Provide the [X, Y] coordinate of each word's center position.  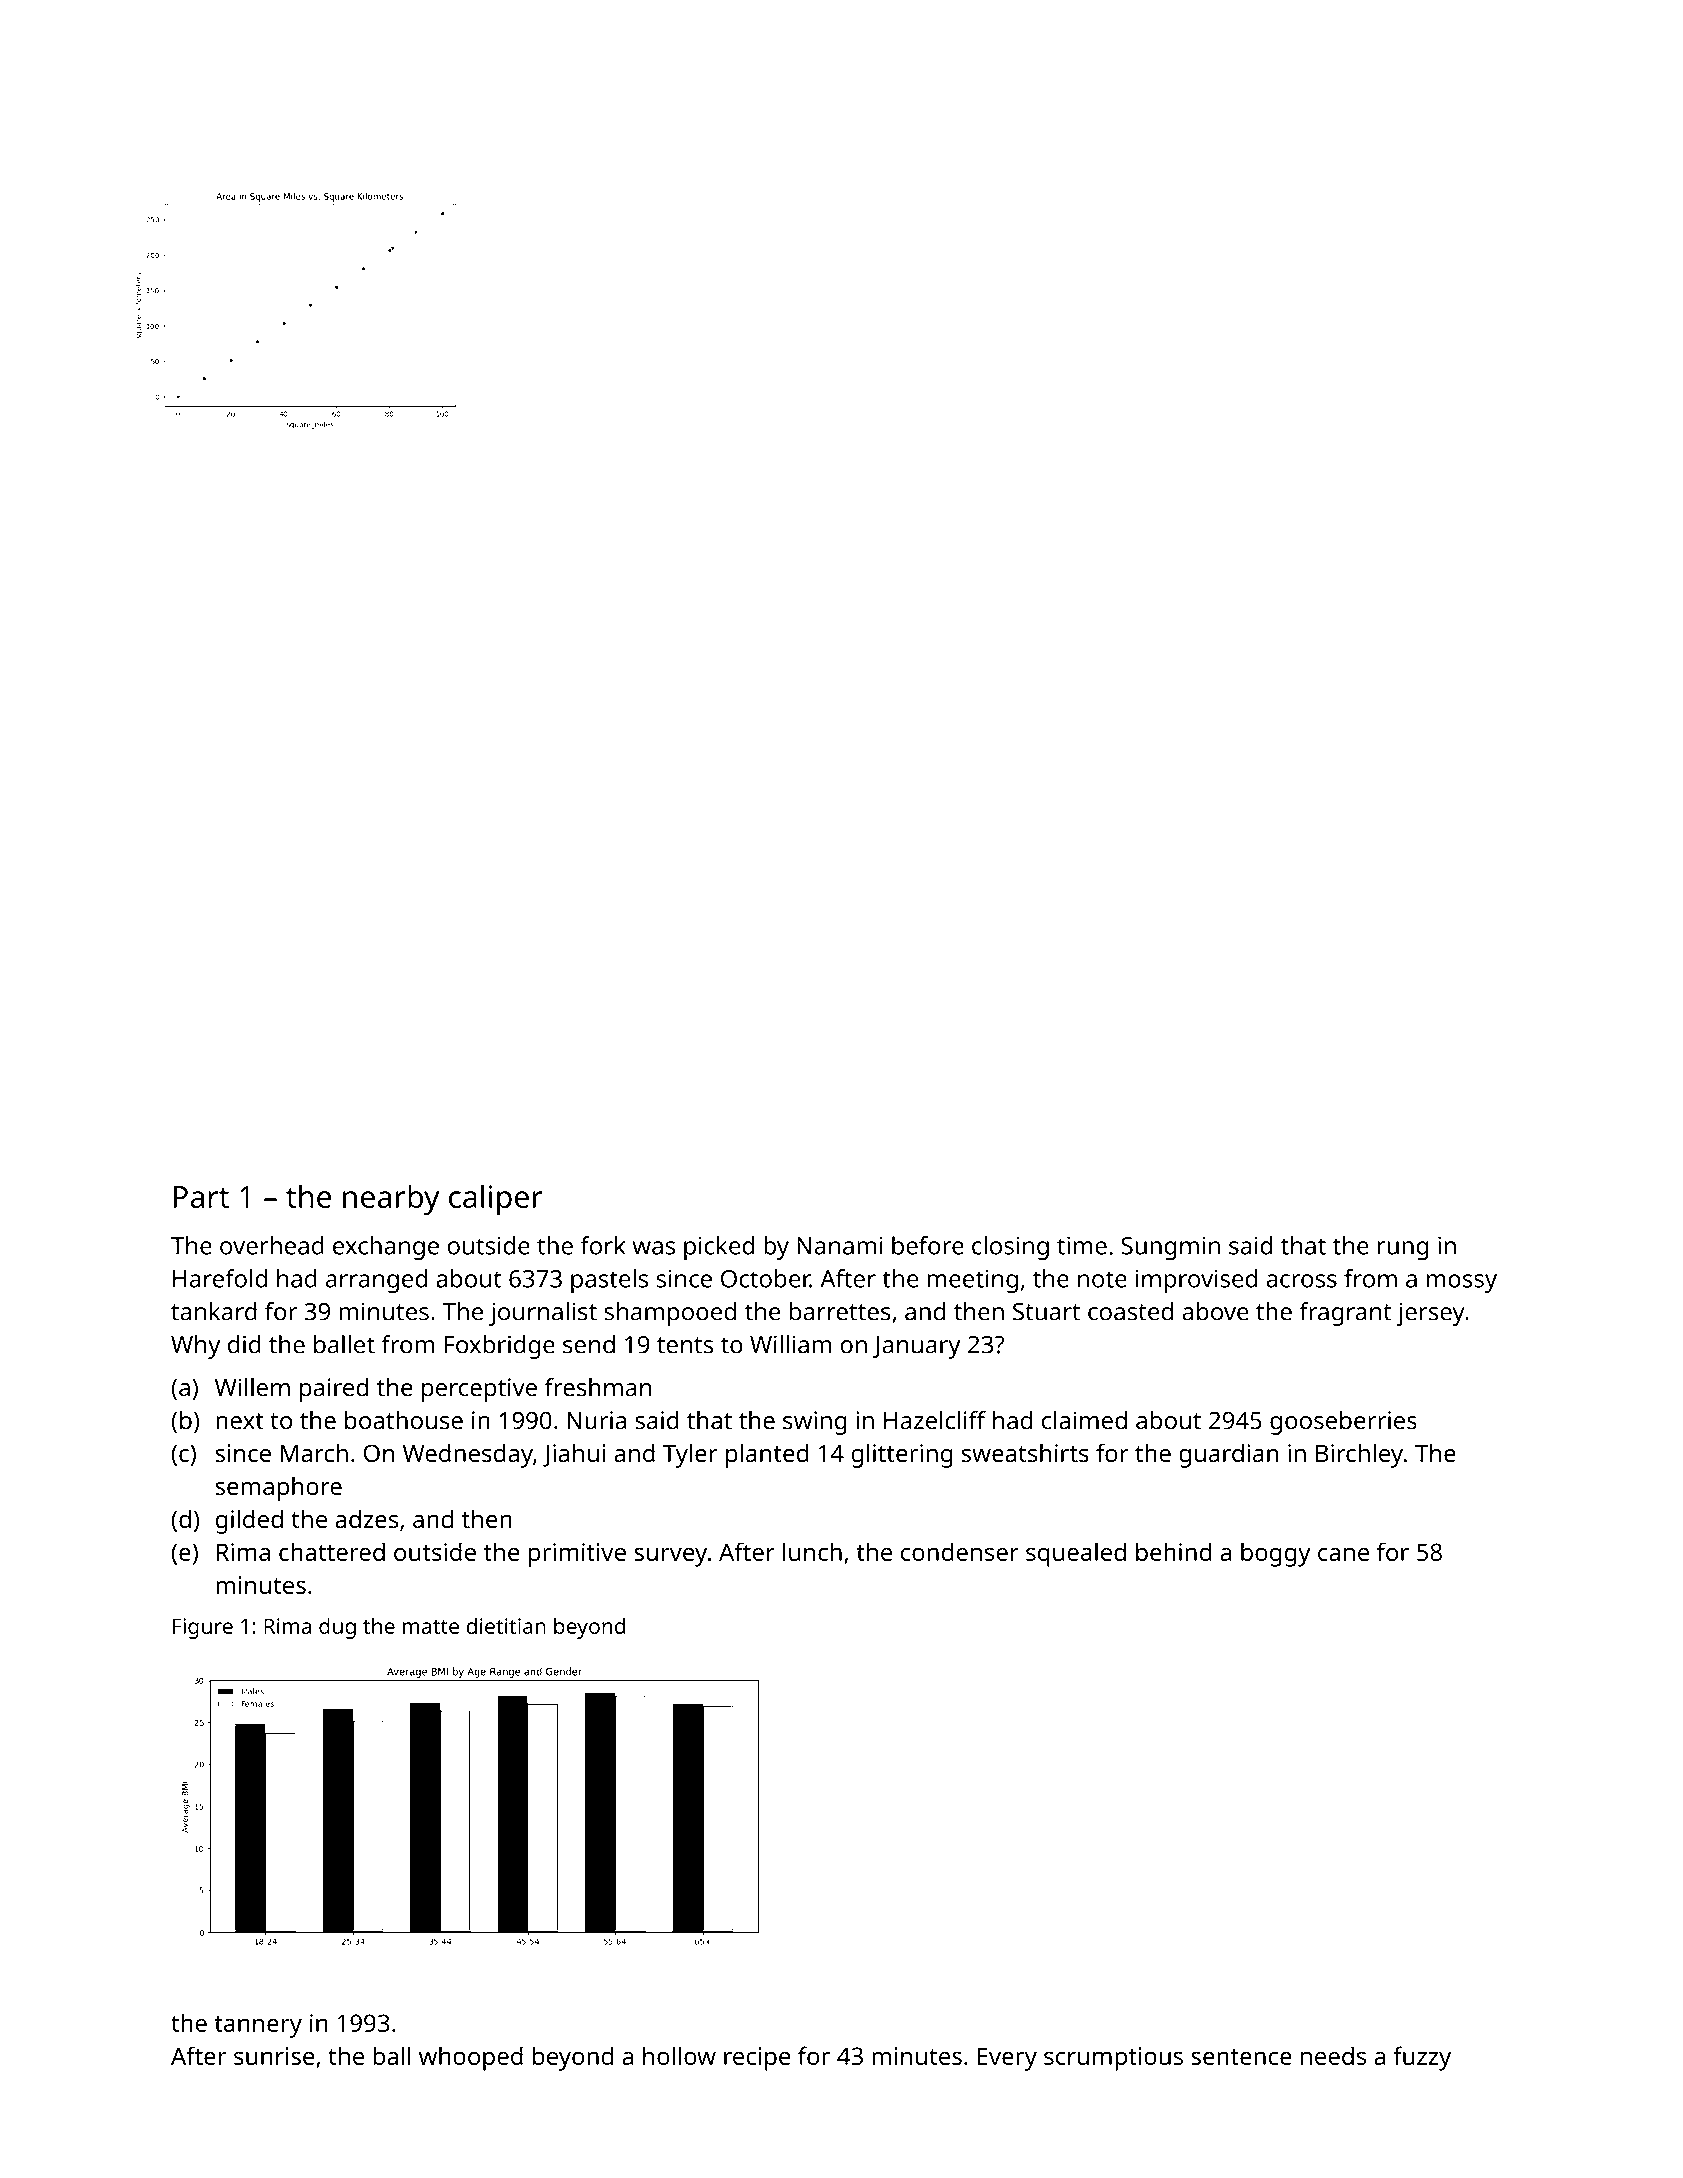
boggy [1276, 1554]
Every [1007, 2059]
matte [431, 1627]
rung [1403, 1250]
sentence [1241, 2057]
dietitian [506, 1625]
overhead [272, 1245]
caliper [496, 1199]
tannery [258, 2027]
